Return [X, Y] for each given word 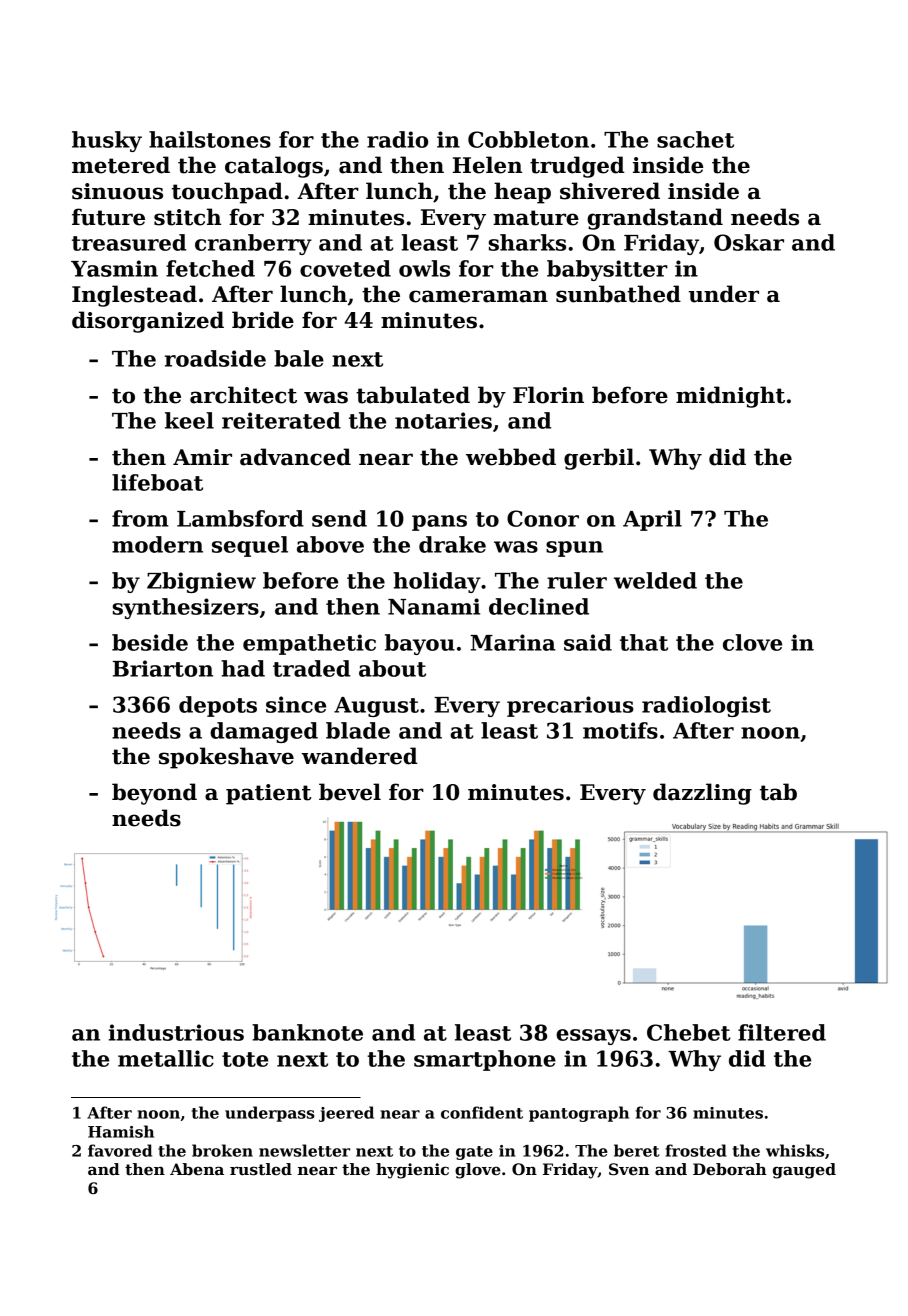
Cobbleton [528, 139]
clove [752, 642]
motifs [620, 730]
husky [107, 141]
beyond [154, 794]
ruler [577, 580]
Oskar [749, 242]
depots [218, 706]
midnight [730, 397]
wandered [359, 756]
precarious [570, 706]
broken [222, 1150]
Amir [202, 457]
